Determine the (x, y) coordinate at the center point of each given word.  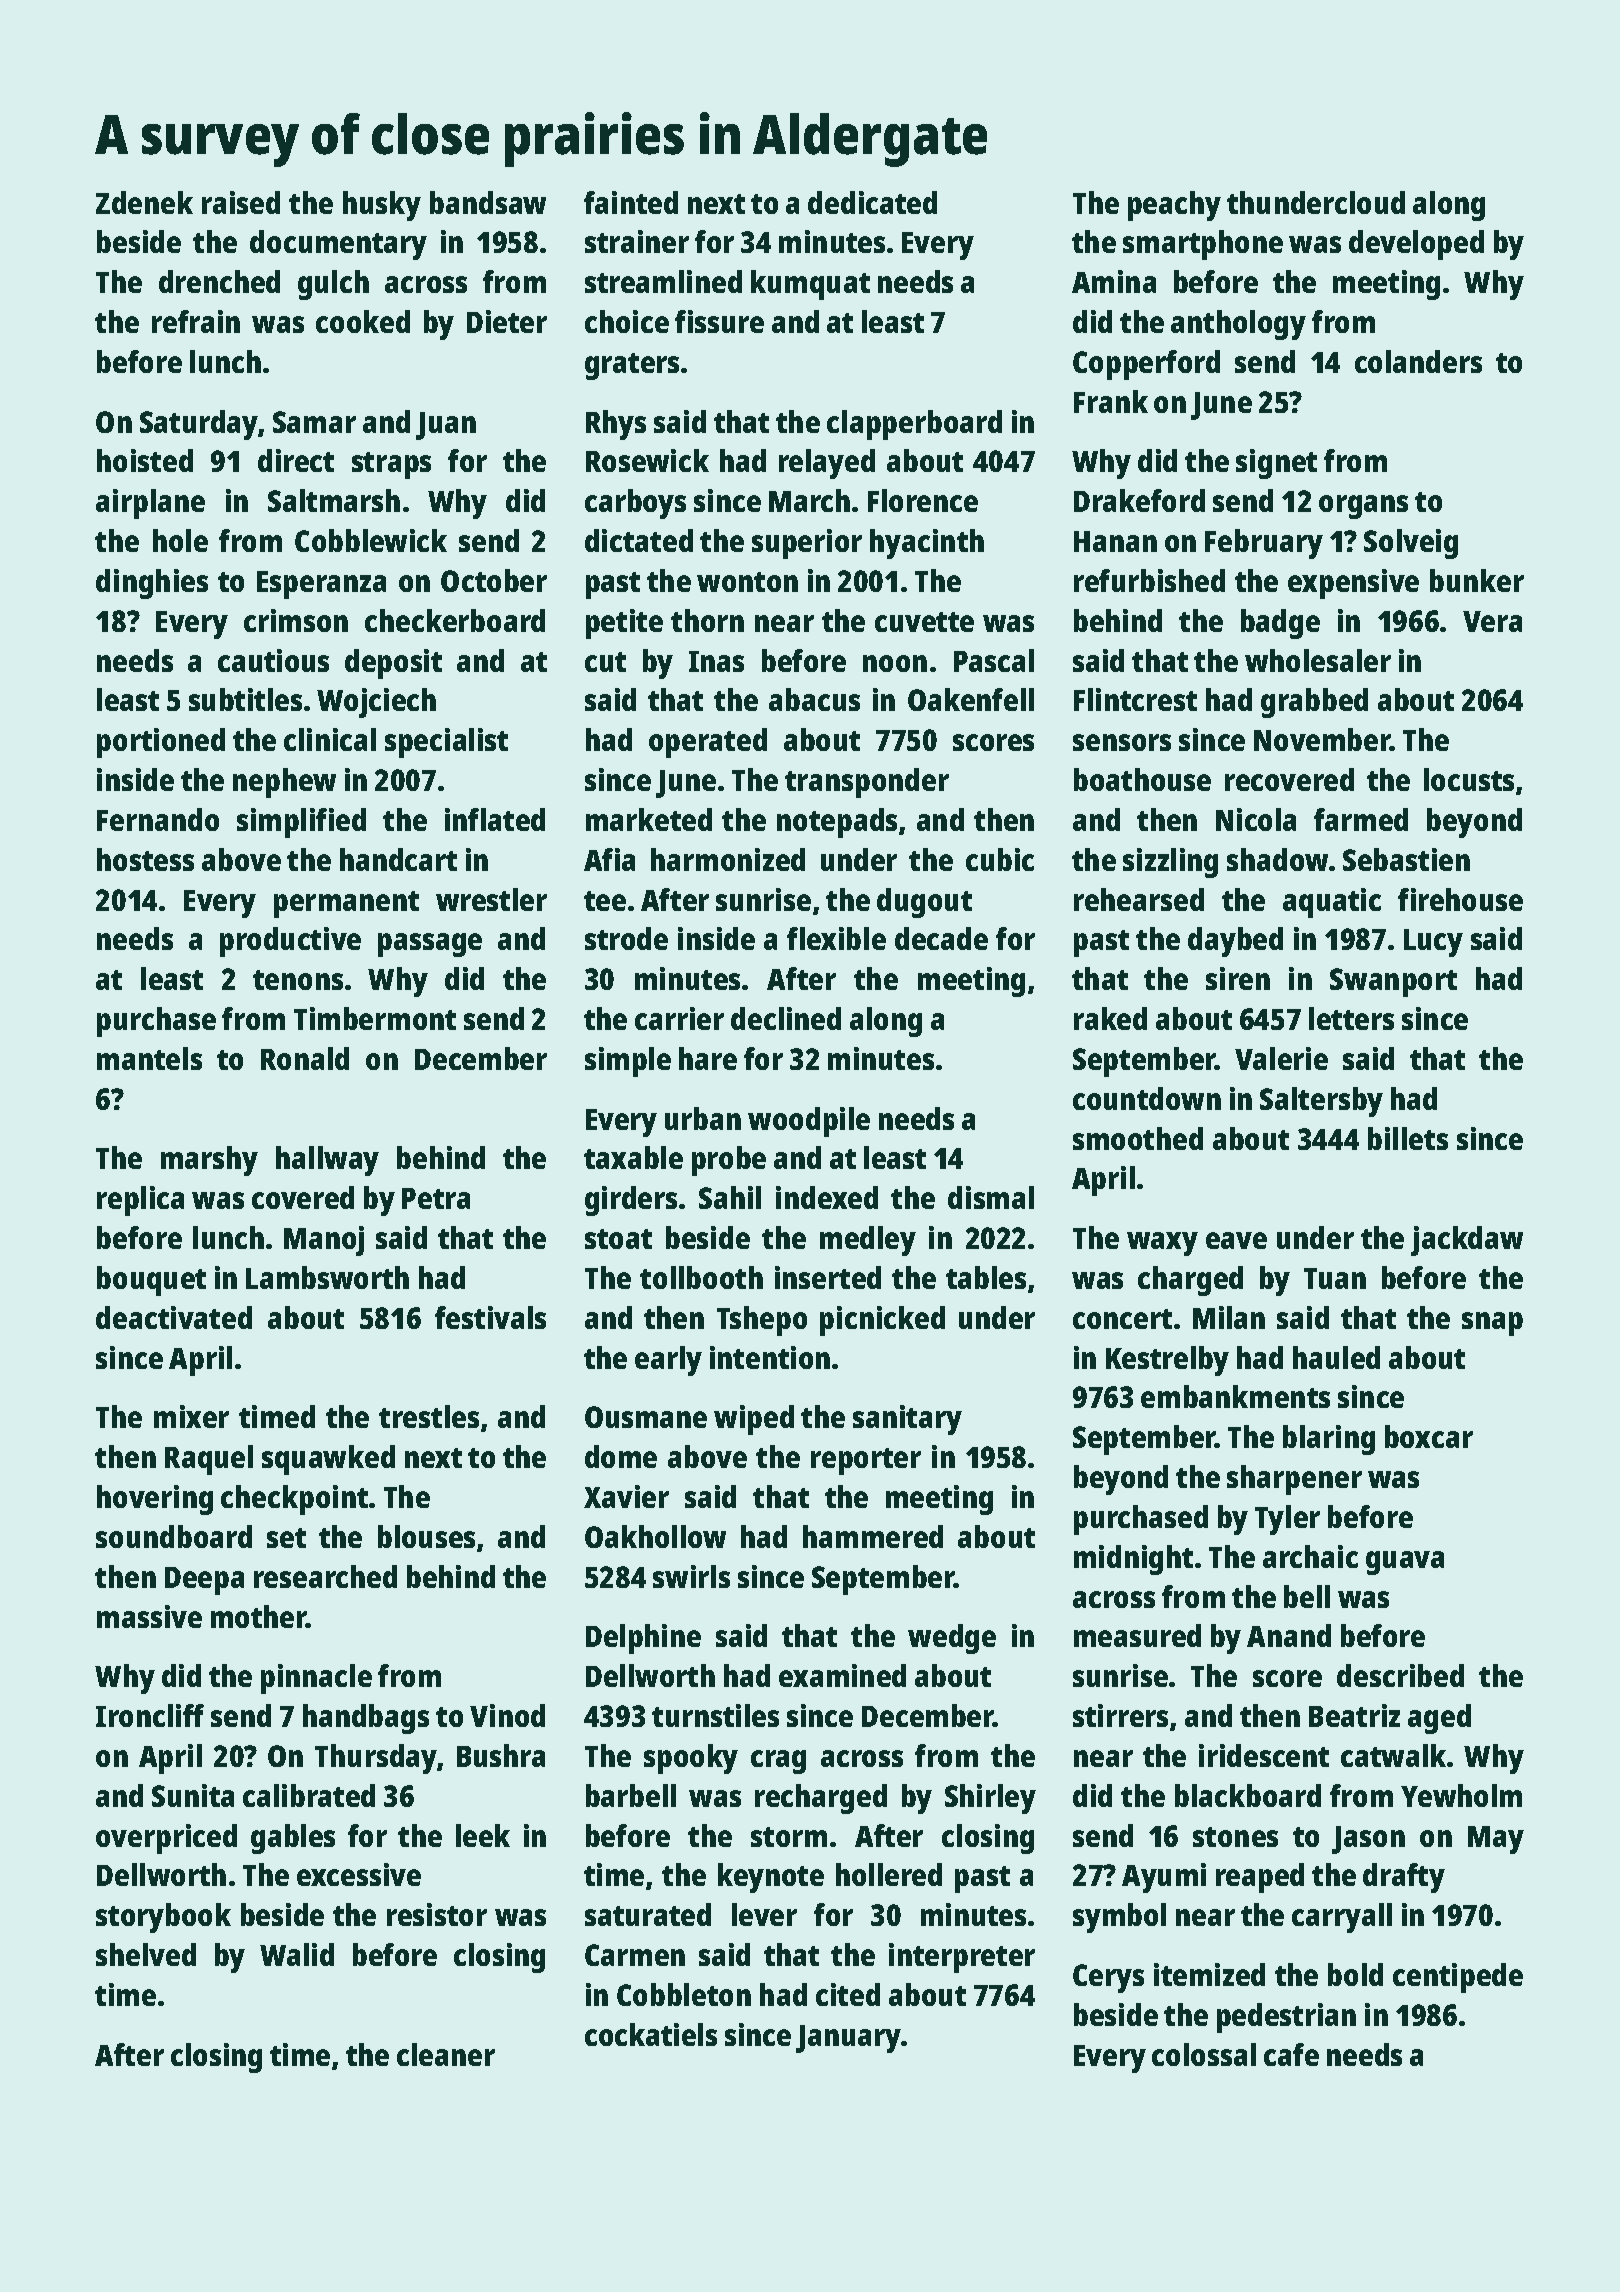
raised (241, 202)
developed (1416, 245)
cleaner (446, 2054)
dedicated (872, 202)
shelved (146, 1954)
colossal (1204, 2054)
